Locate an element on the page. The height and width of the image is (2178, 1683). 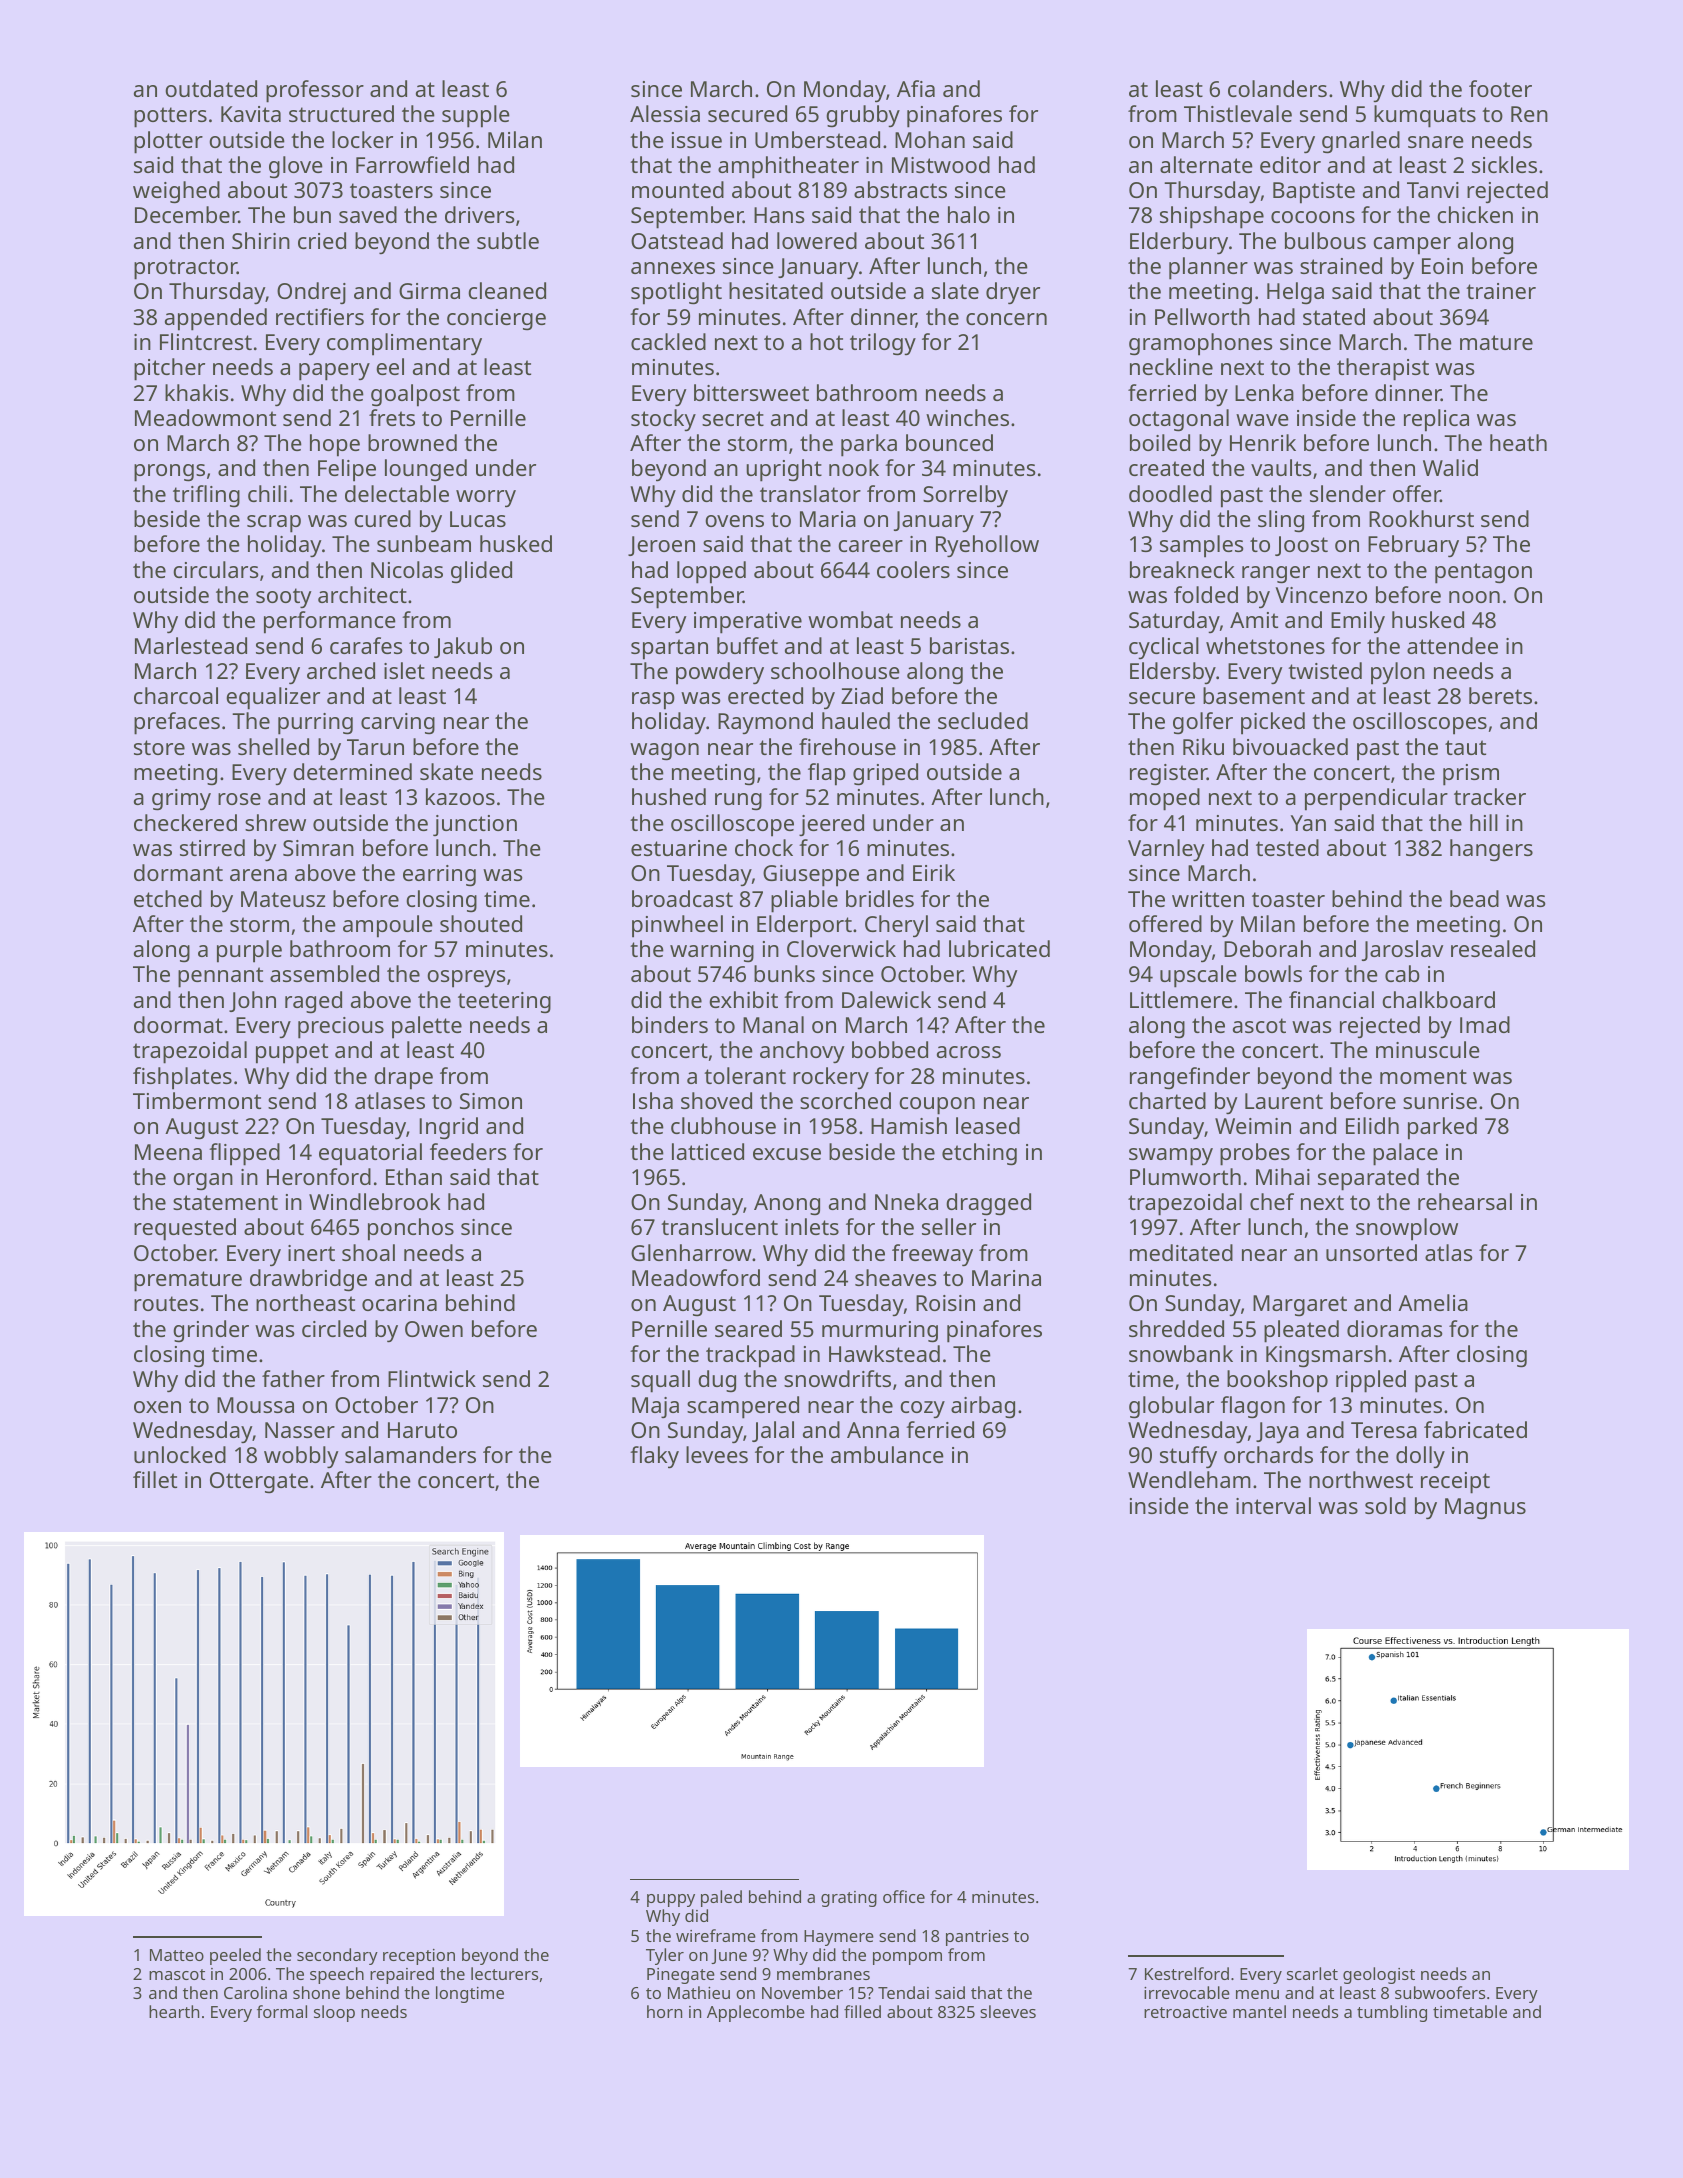
boiled is located at coordinates (1160, 442).
